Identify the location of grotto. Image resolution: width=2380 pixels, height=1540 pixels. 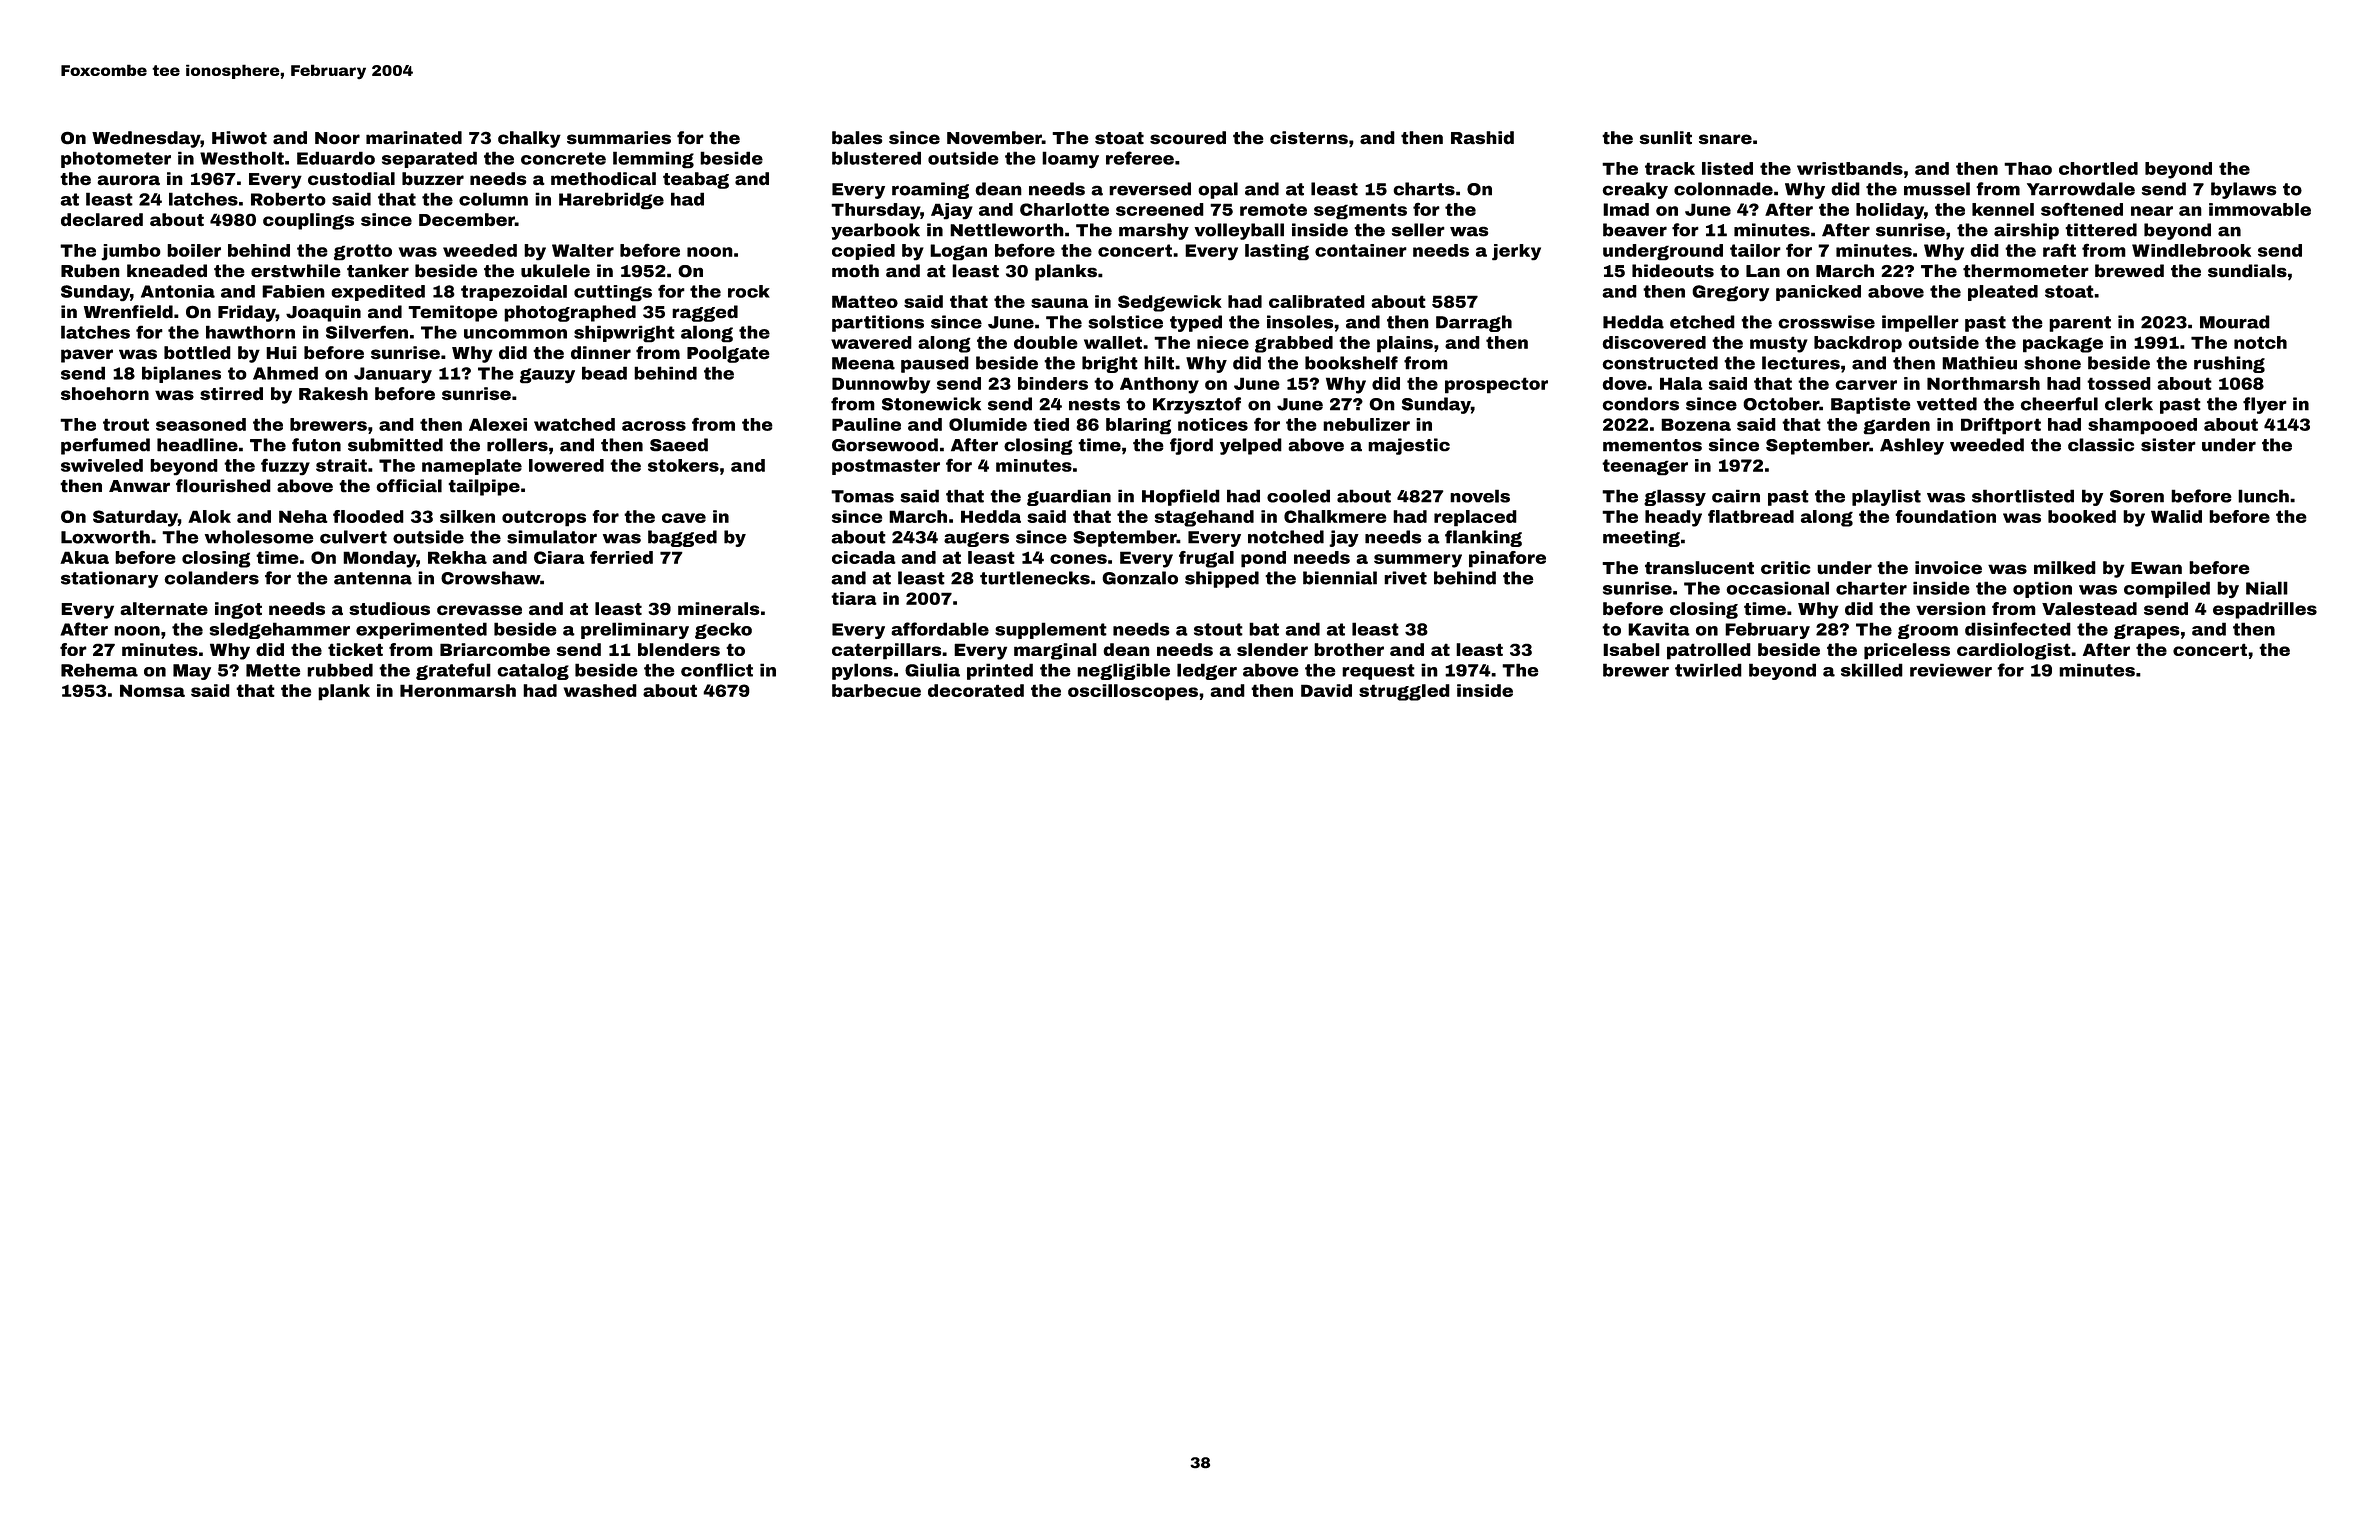
(363, 252).
